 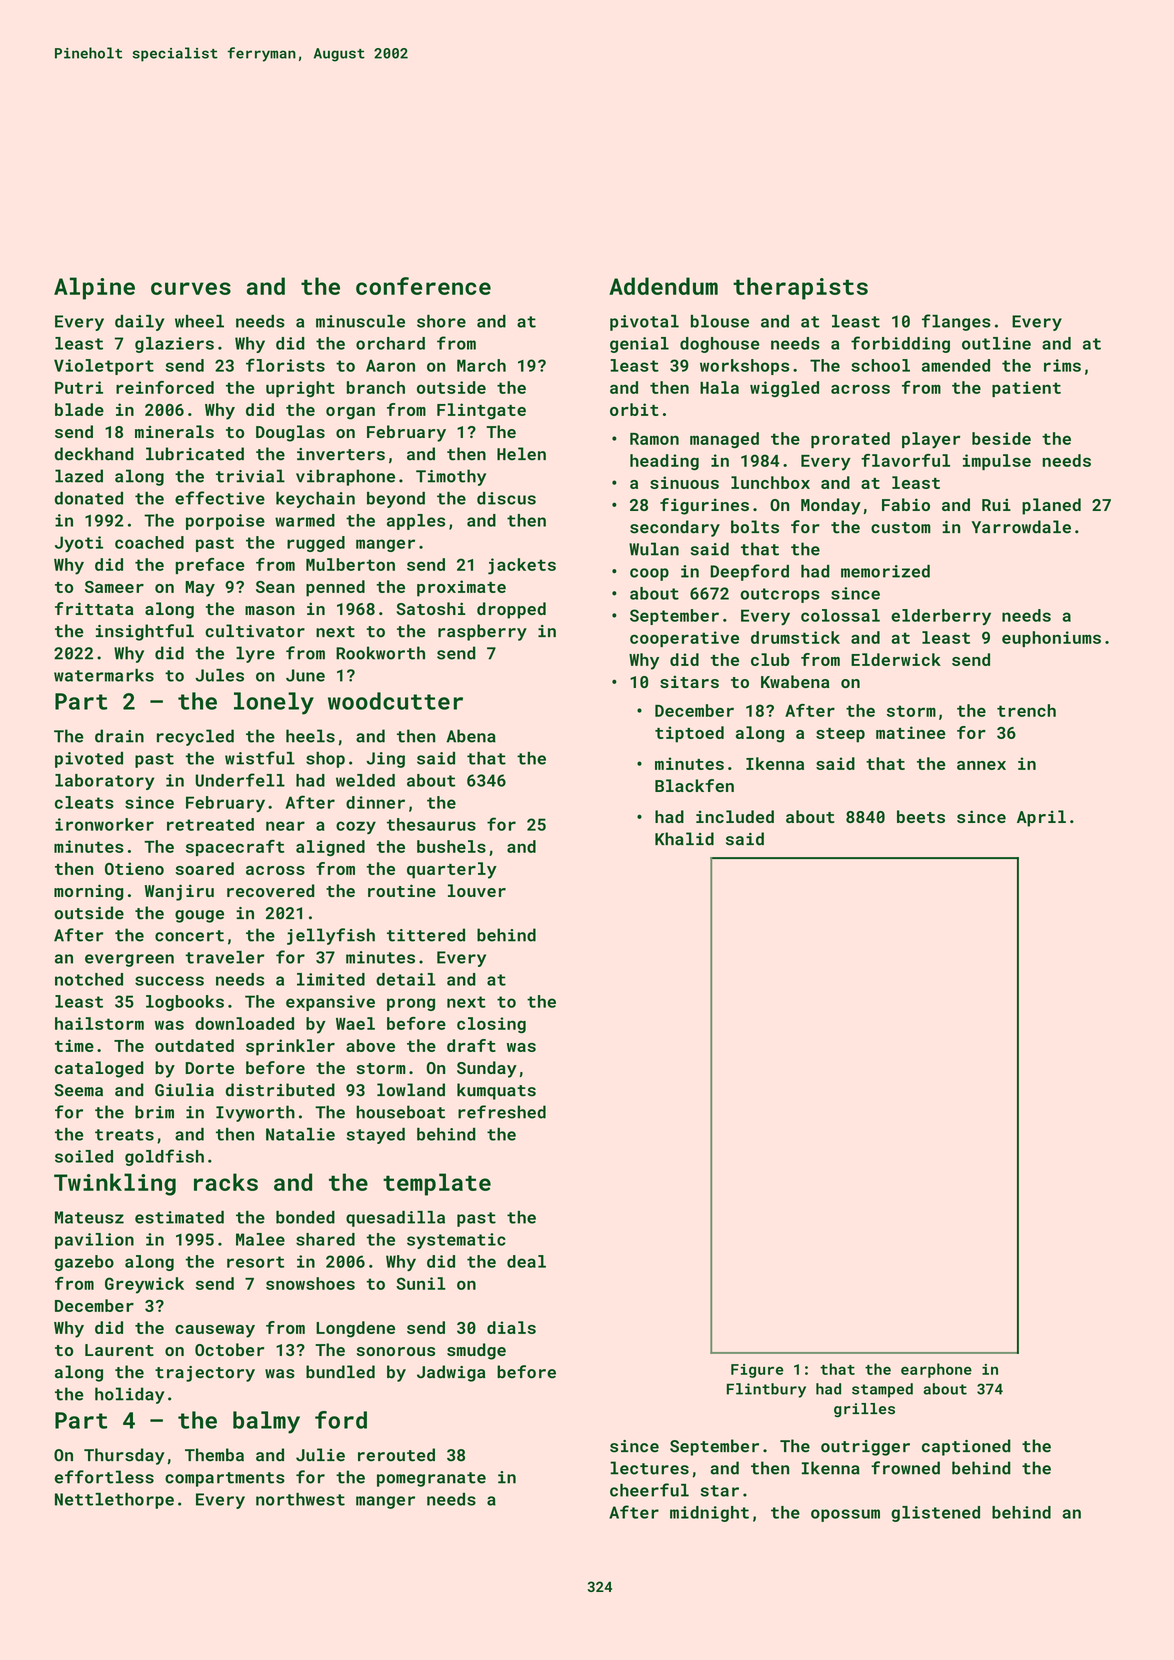 I want to click on donated, so click(x=89, y=498).
